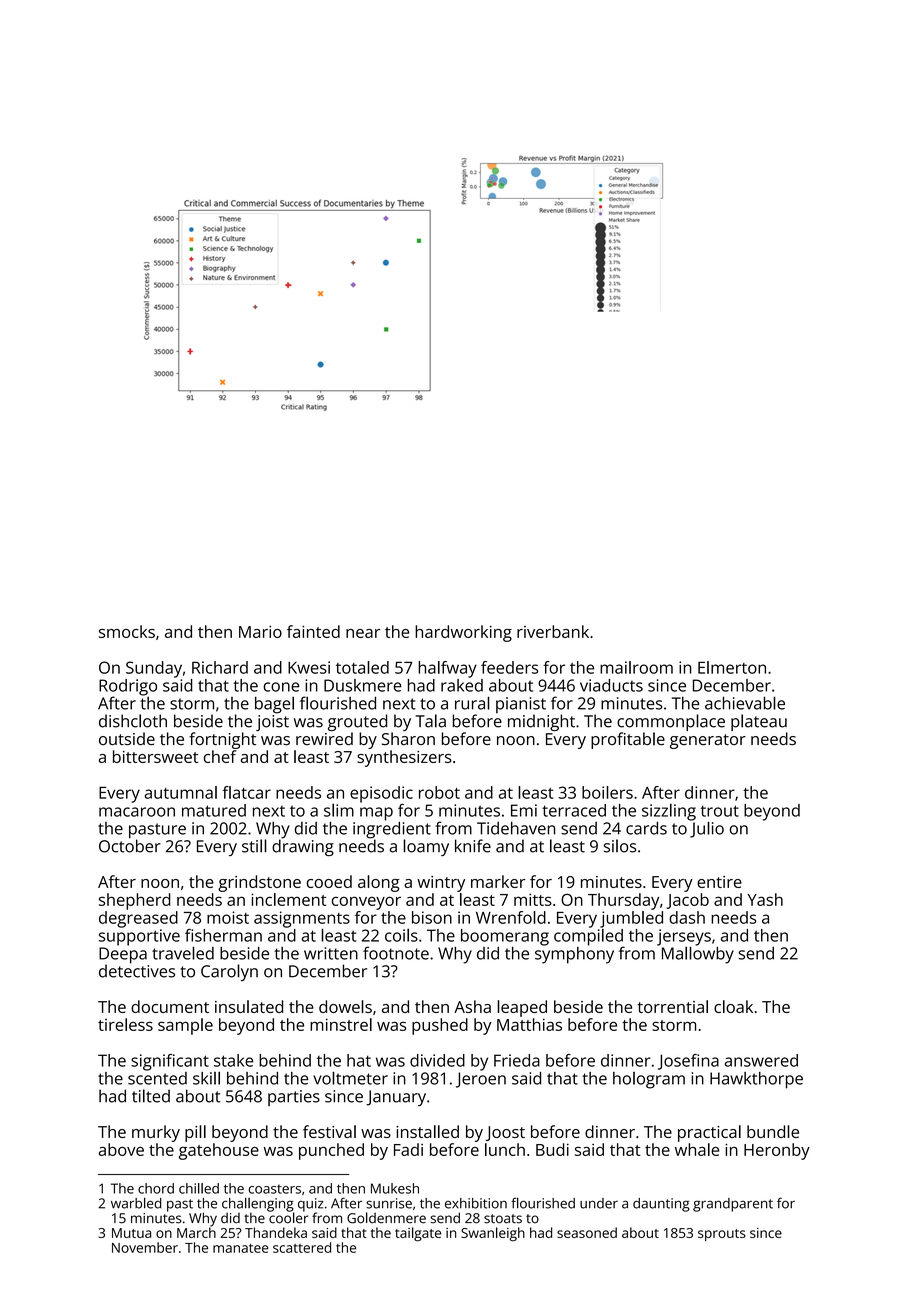 The width and height of the page is (908, 1316). I want to click on trout, so click(720, 811).
